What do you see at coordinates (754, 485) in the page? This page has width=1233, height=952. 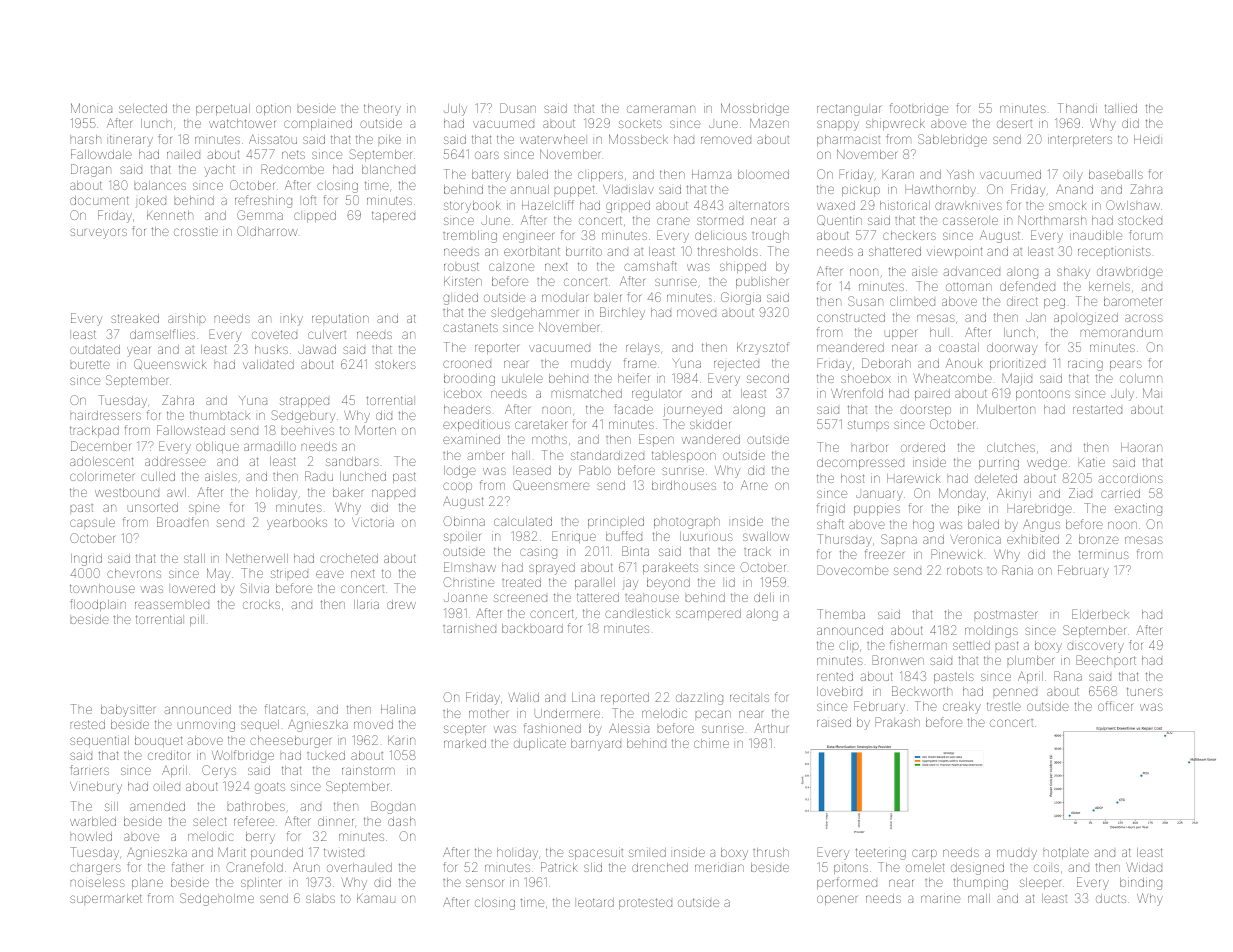 I see `Arne` at bounding box center [754, 485].
